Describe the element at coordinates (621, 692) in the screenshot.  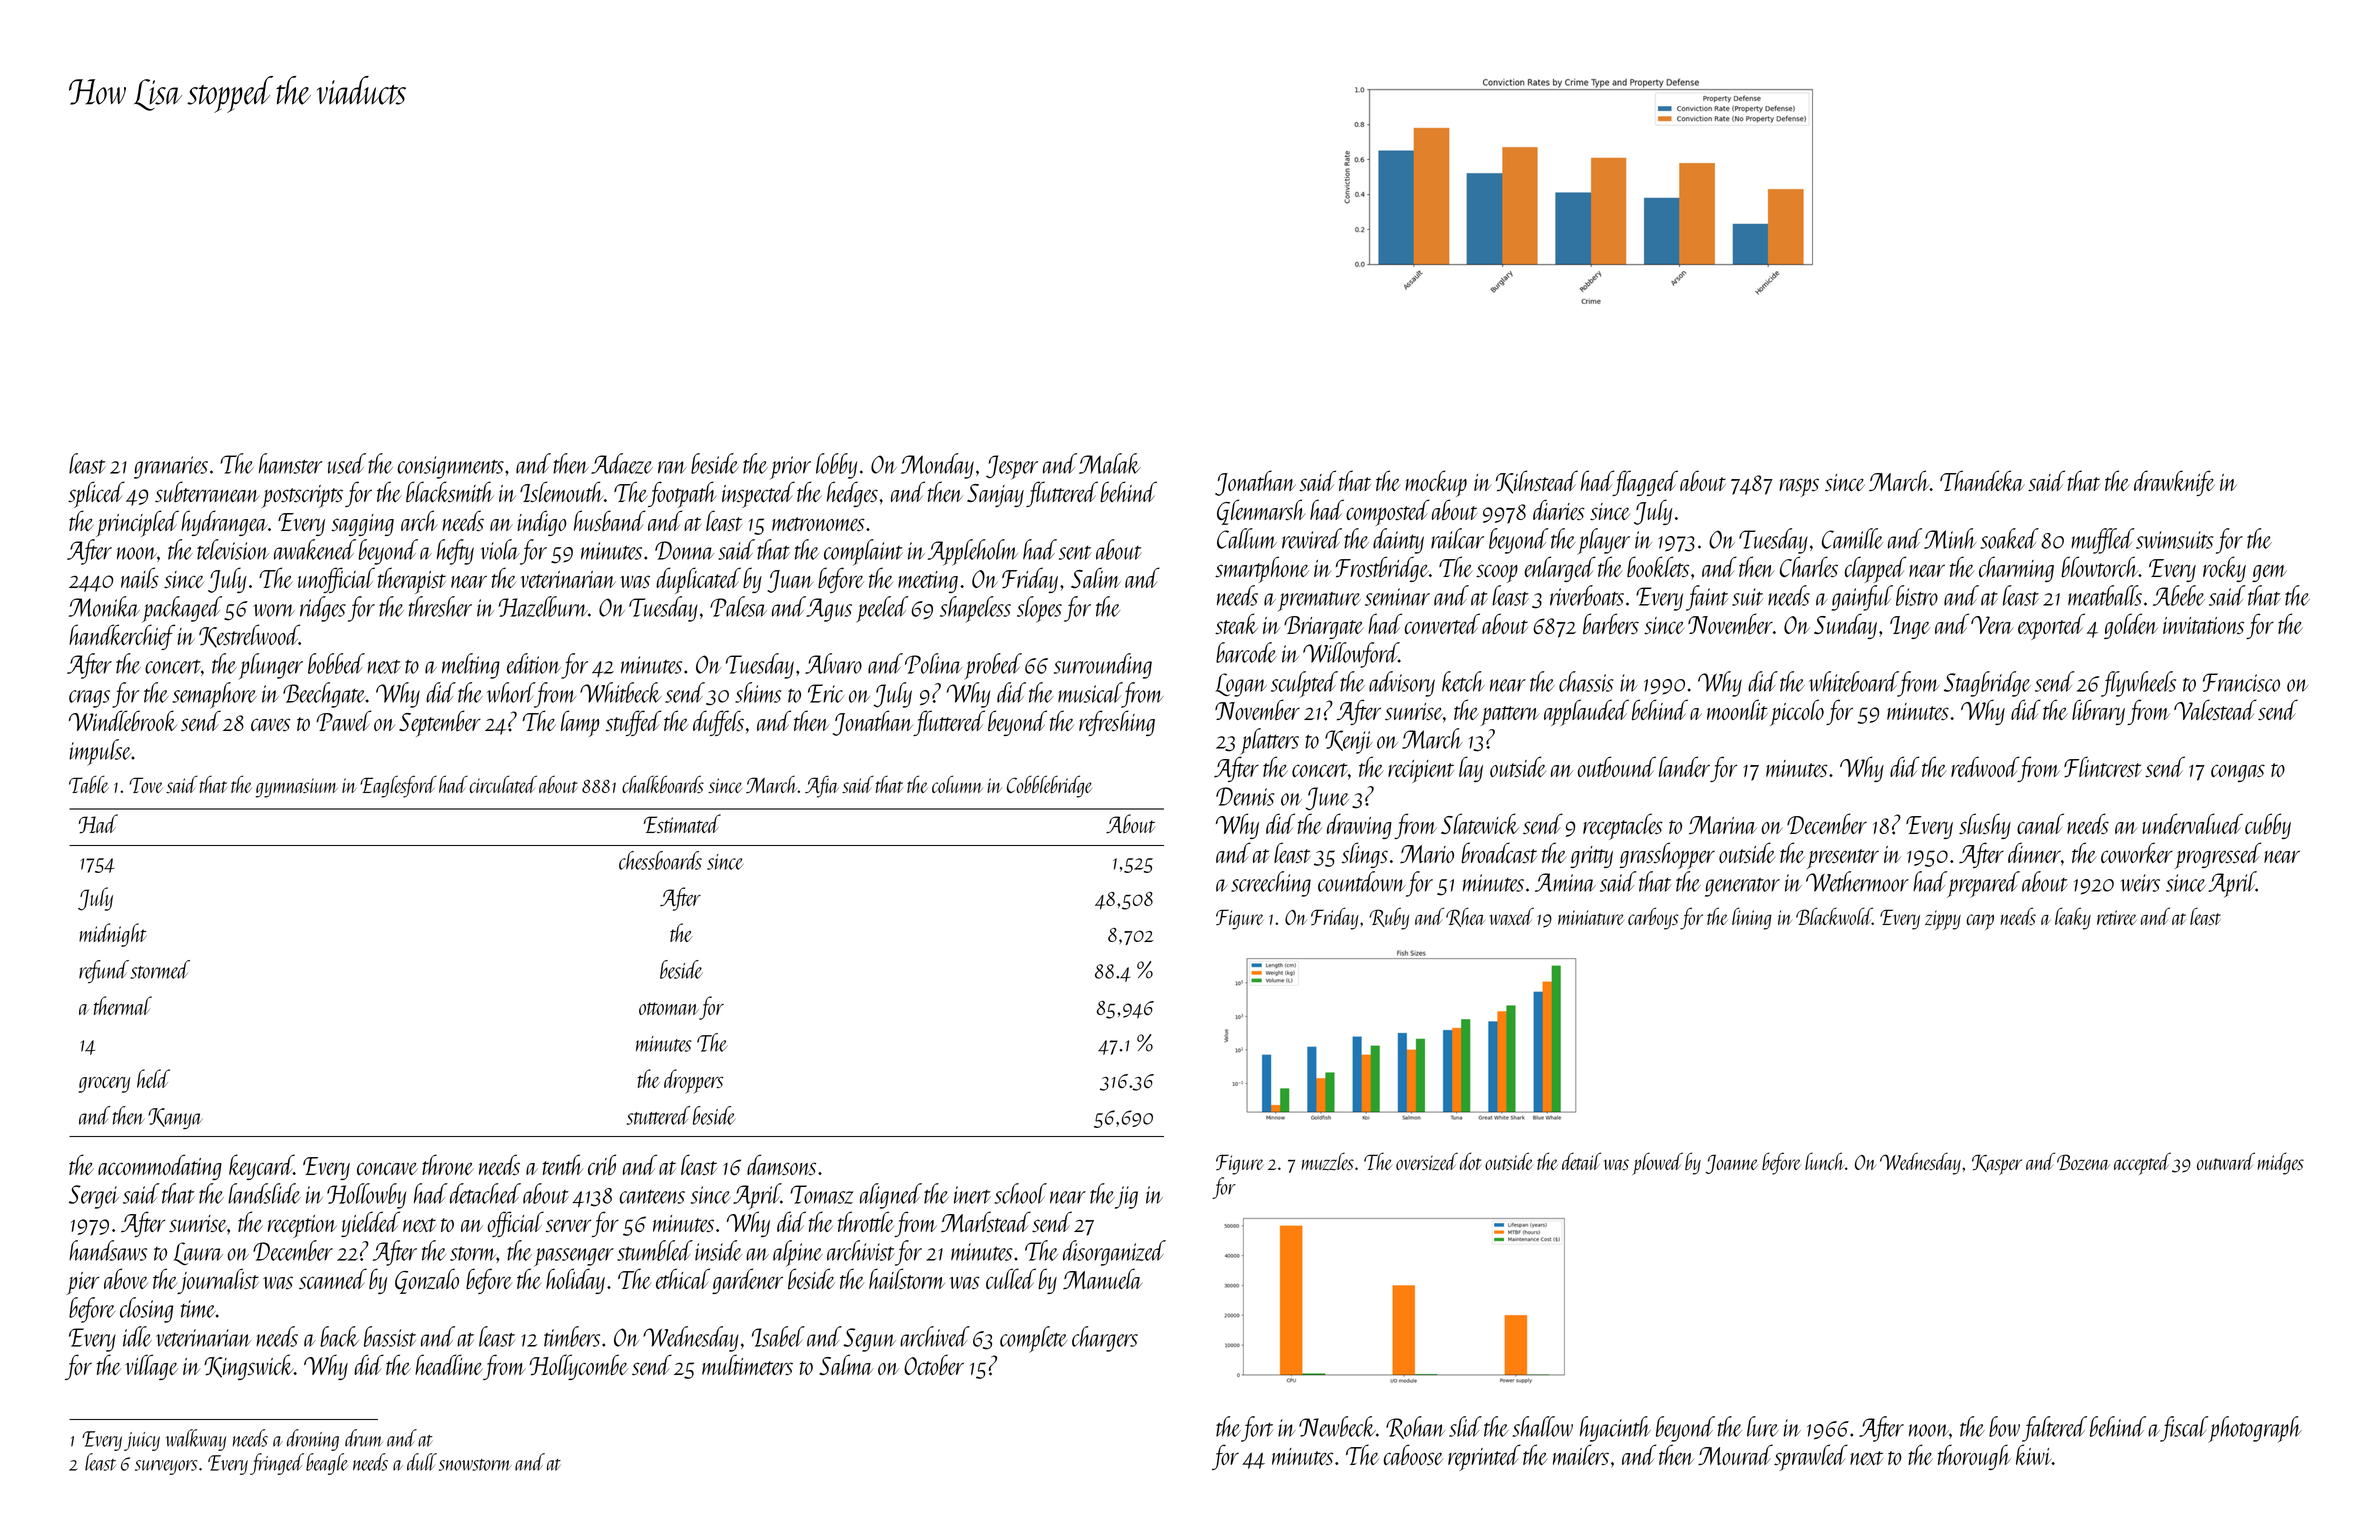
I see `Whitbeck` at that location.
